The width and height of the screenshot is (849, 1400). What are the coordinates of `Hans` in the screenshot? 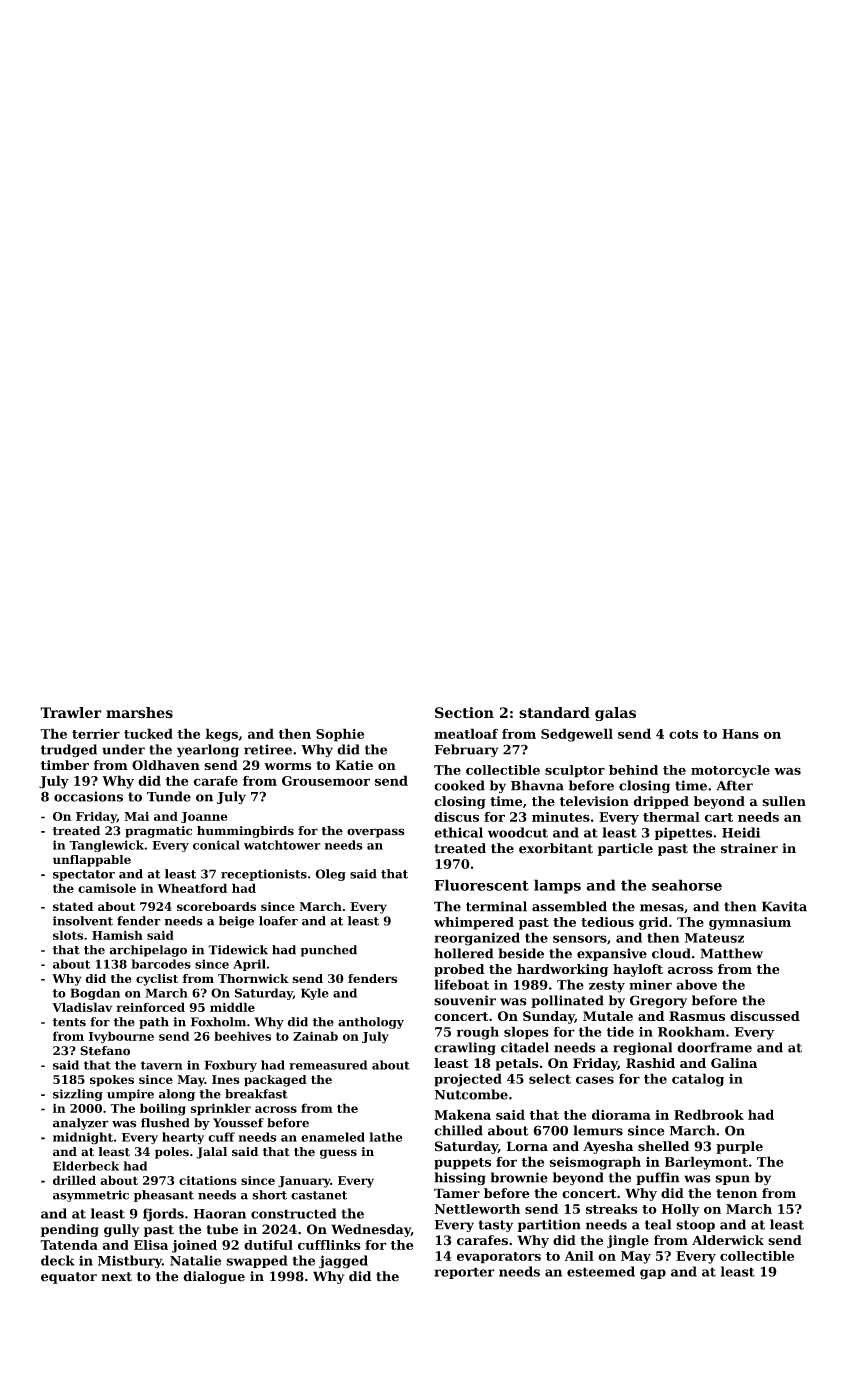 It's located at (740, 734).
